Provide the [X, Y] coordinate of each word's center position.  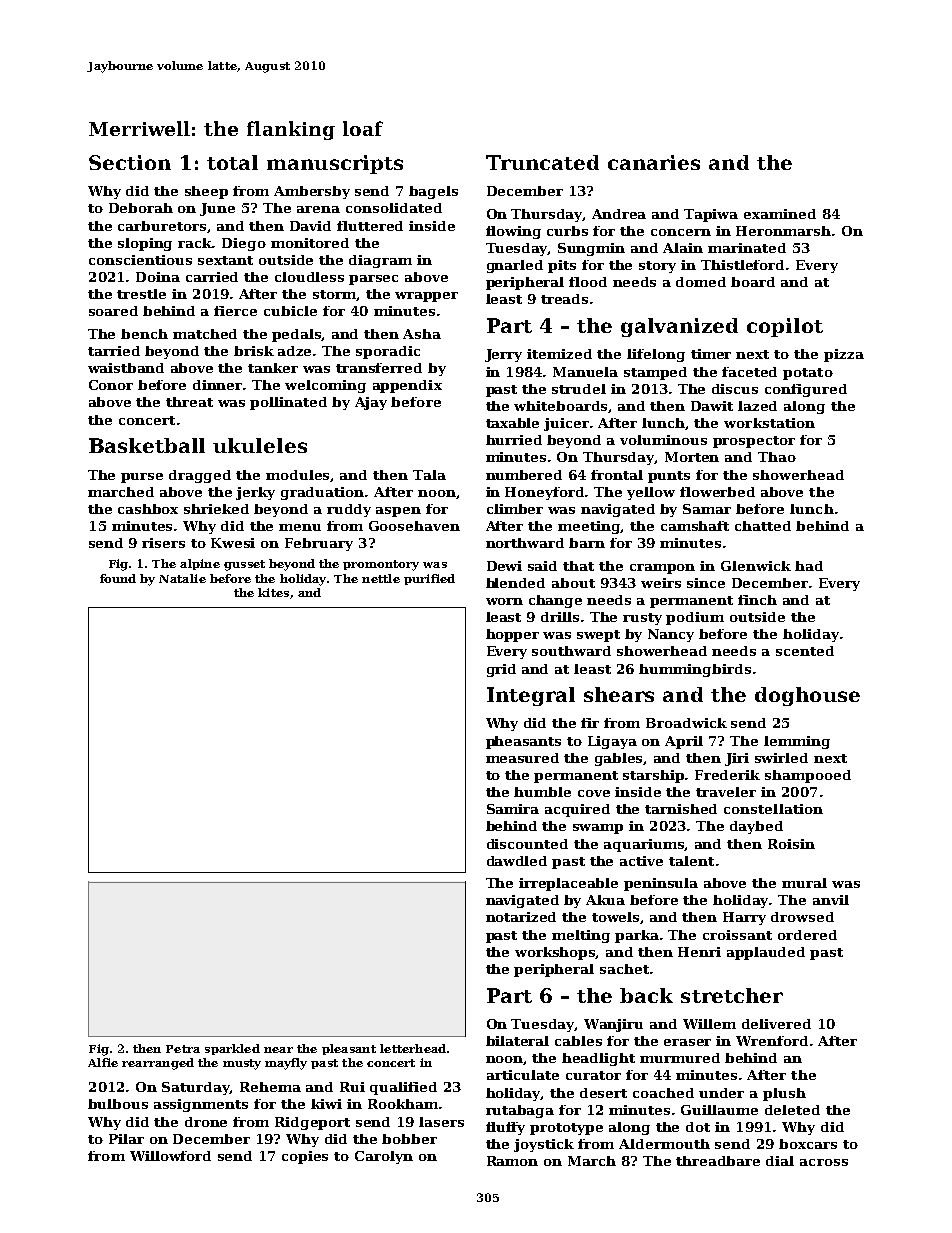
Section [130, 162]
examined [780, 214]
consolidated [394, 208]
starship [654, 776]
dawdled [517, 861]
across [824, 1162]
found [118, 578]
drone [206, 1122]
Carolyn [384, 1157]
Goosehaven [414, 526]
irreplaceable [568, 884]
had [809, 566]
